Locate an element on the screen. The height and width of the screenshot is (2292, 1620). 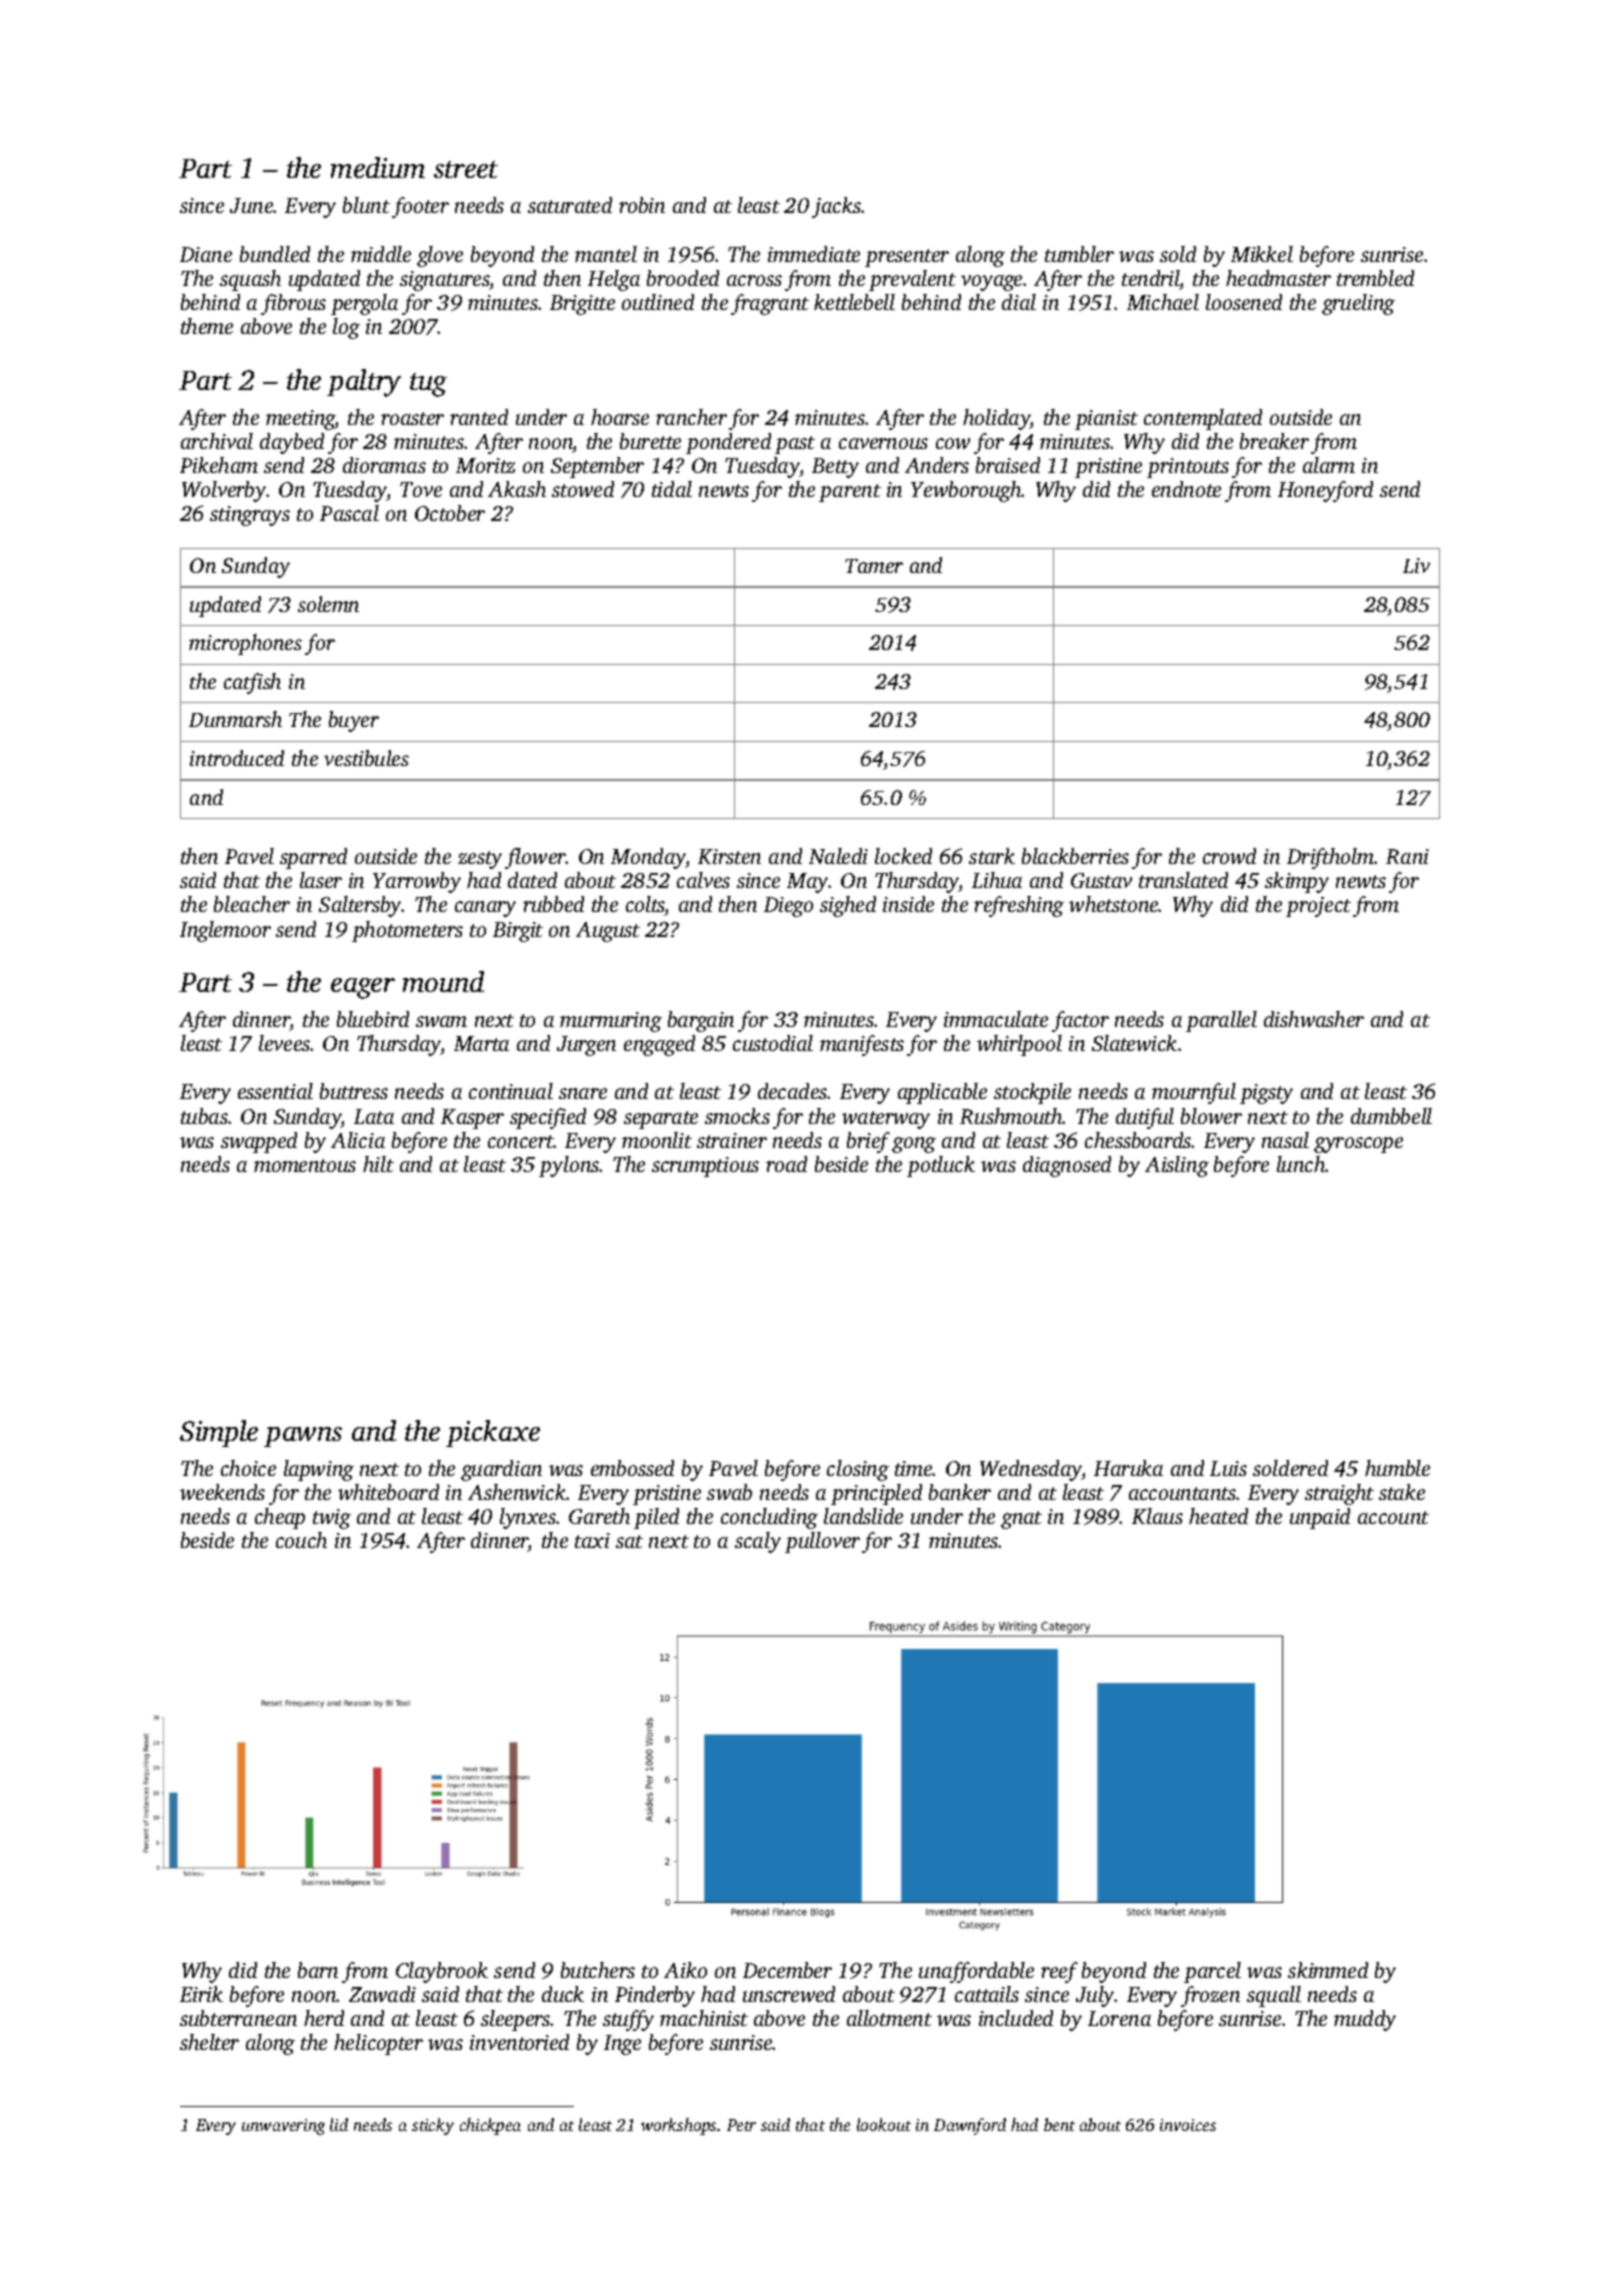
printouts is located at coordinates (1188, 468).
